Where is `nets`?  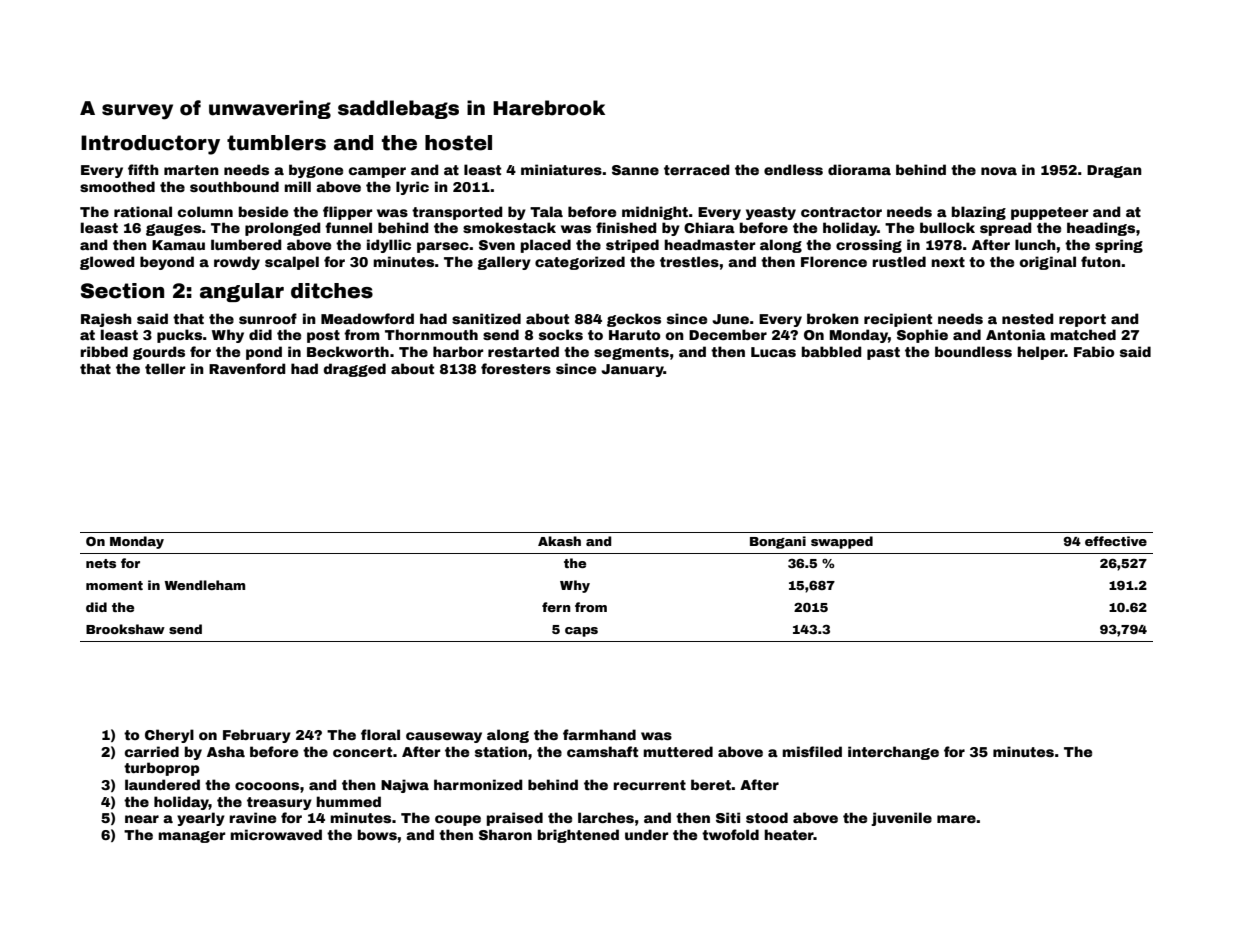 nets is located at coordinates (101, 563).
